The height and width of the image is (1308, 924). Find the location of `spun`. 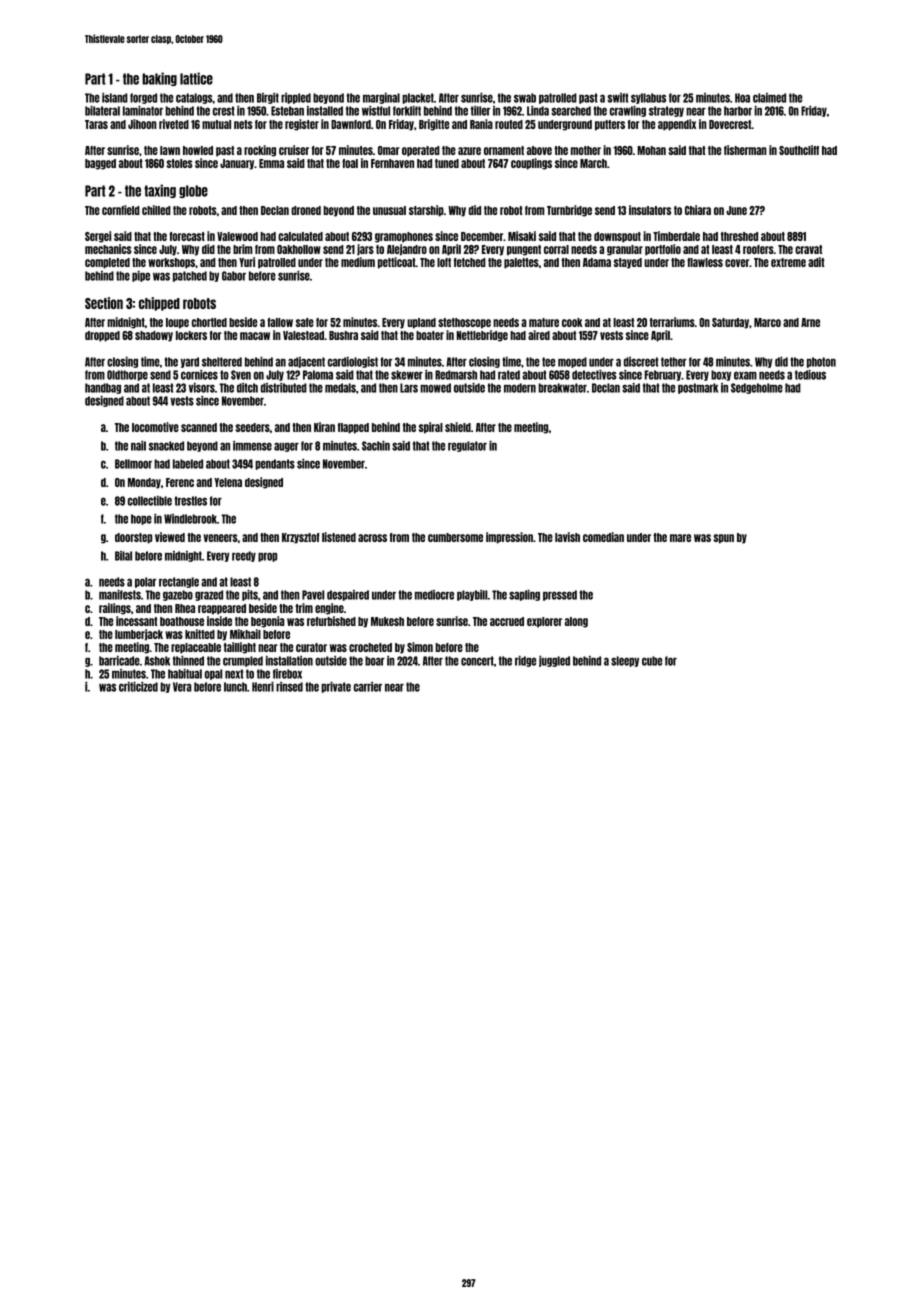

spun is located at coordinates (723, 539).
